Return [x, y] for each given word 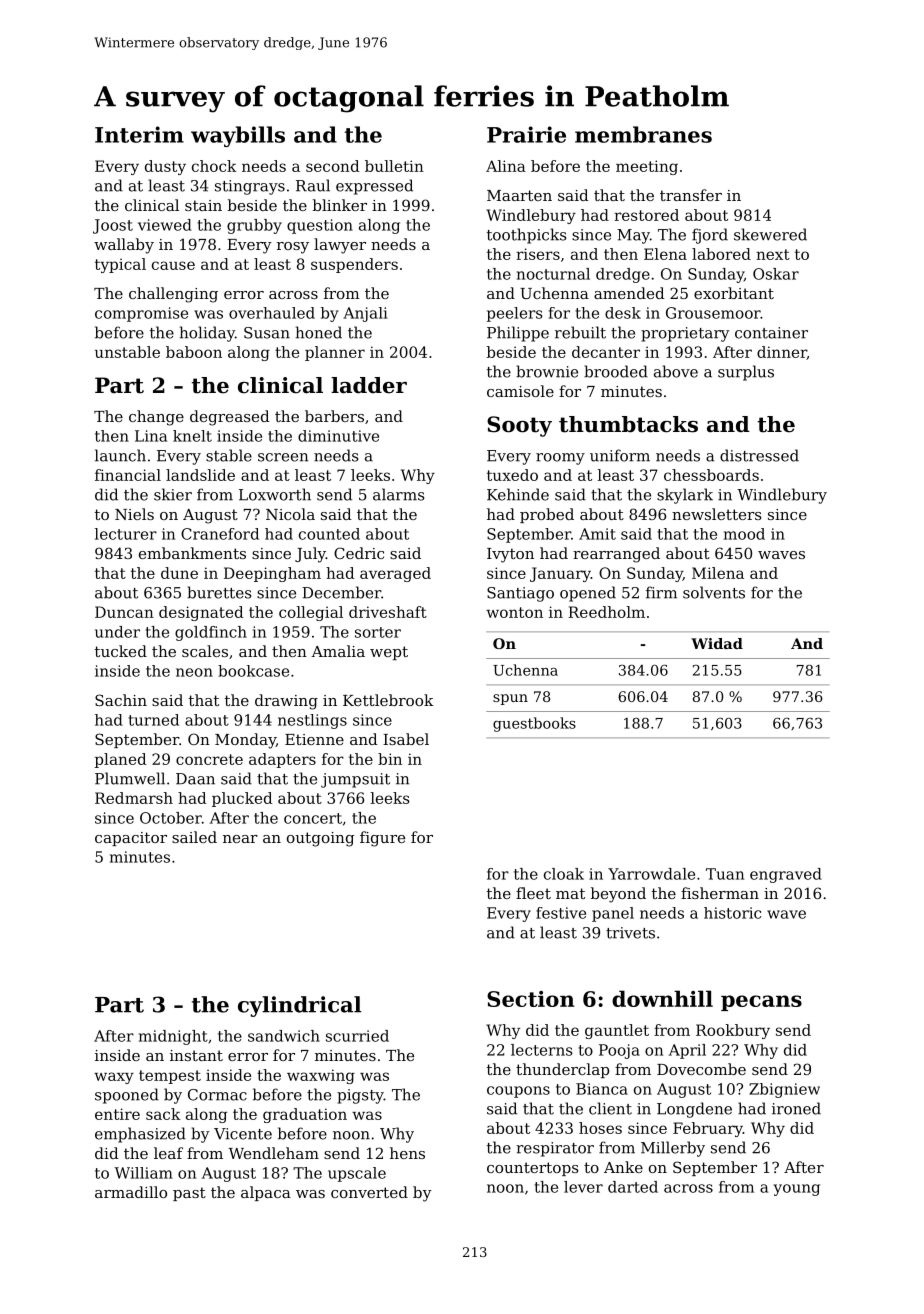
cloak [564, 874]
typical [120, 265]
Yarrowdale [651, 874]
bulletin [394, 166]
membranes [643, 134]
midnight [173, 1037]
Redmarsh [134, 798]
